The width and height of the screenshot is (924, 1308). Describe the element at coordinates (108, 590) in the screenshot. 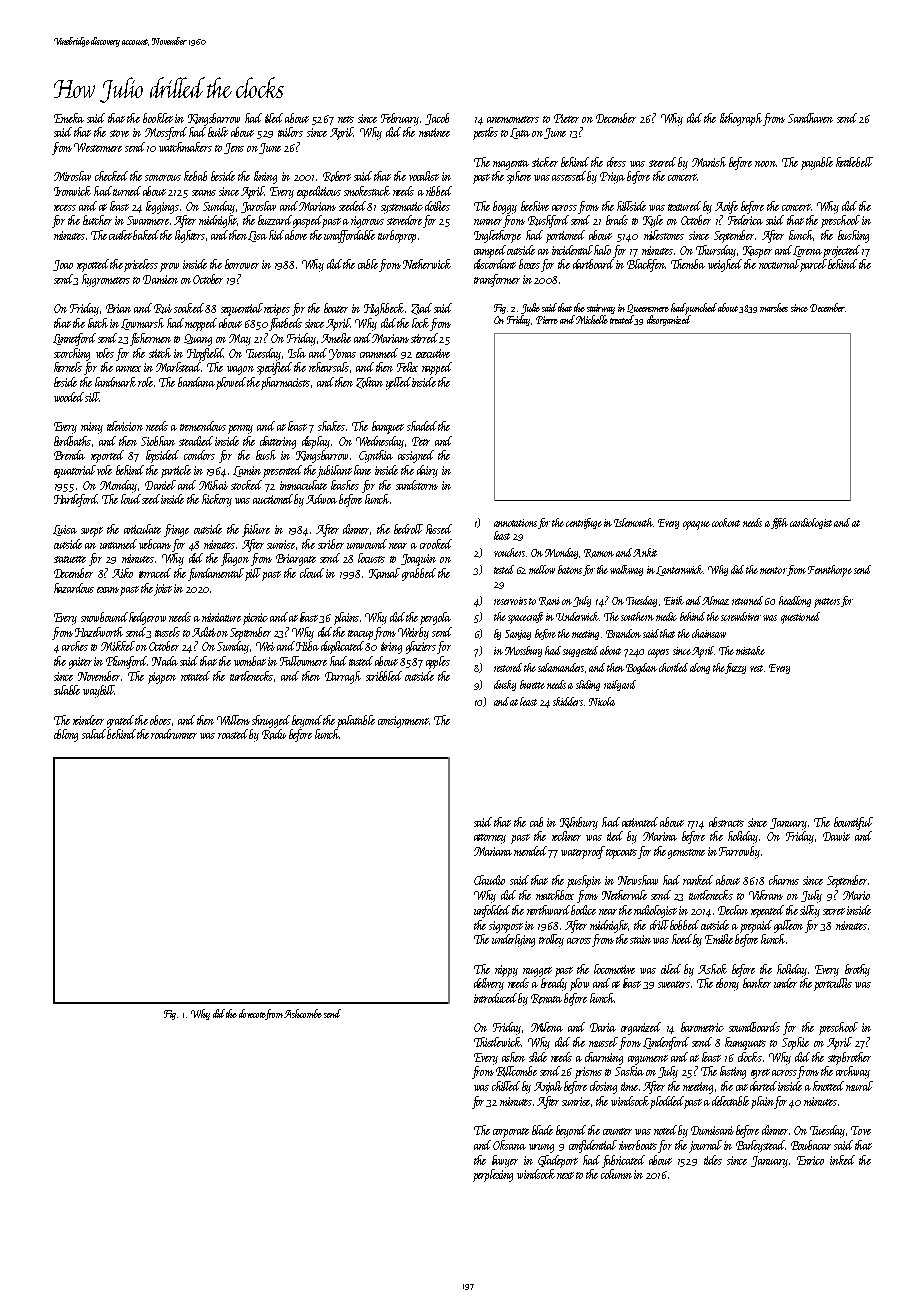

I see `exam` at that location.
